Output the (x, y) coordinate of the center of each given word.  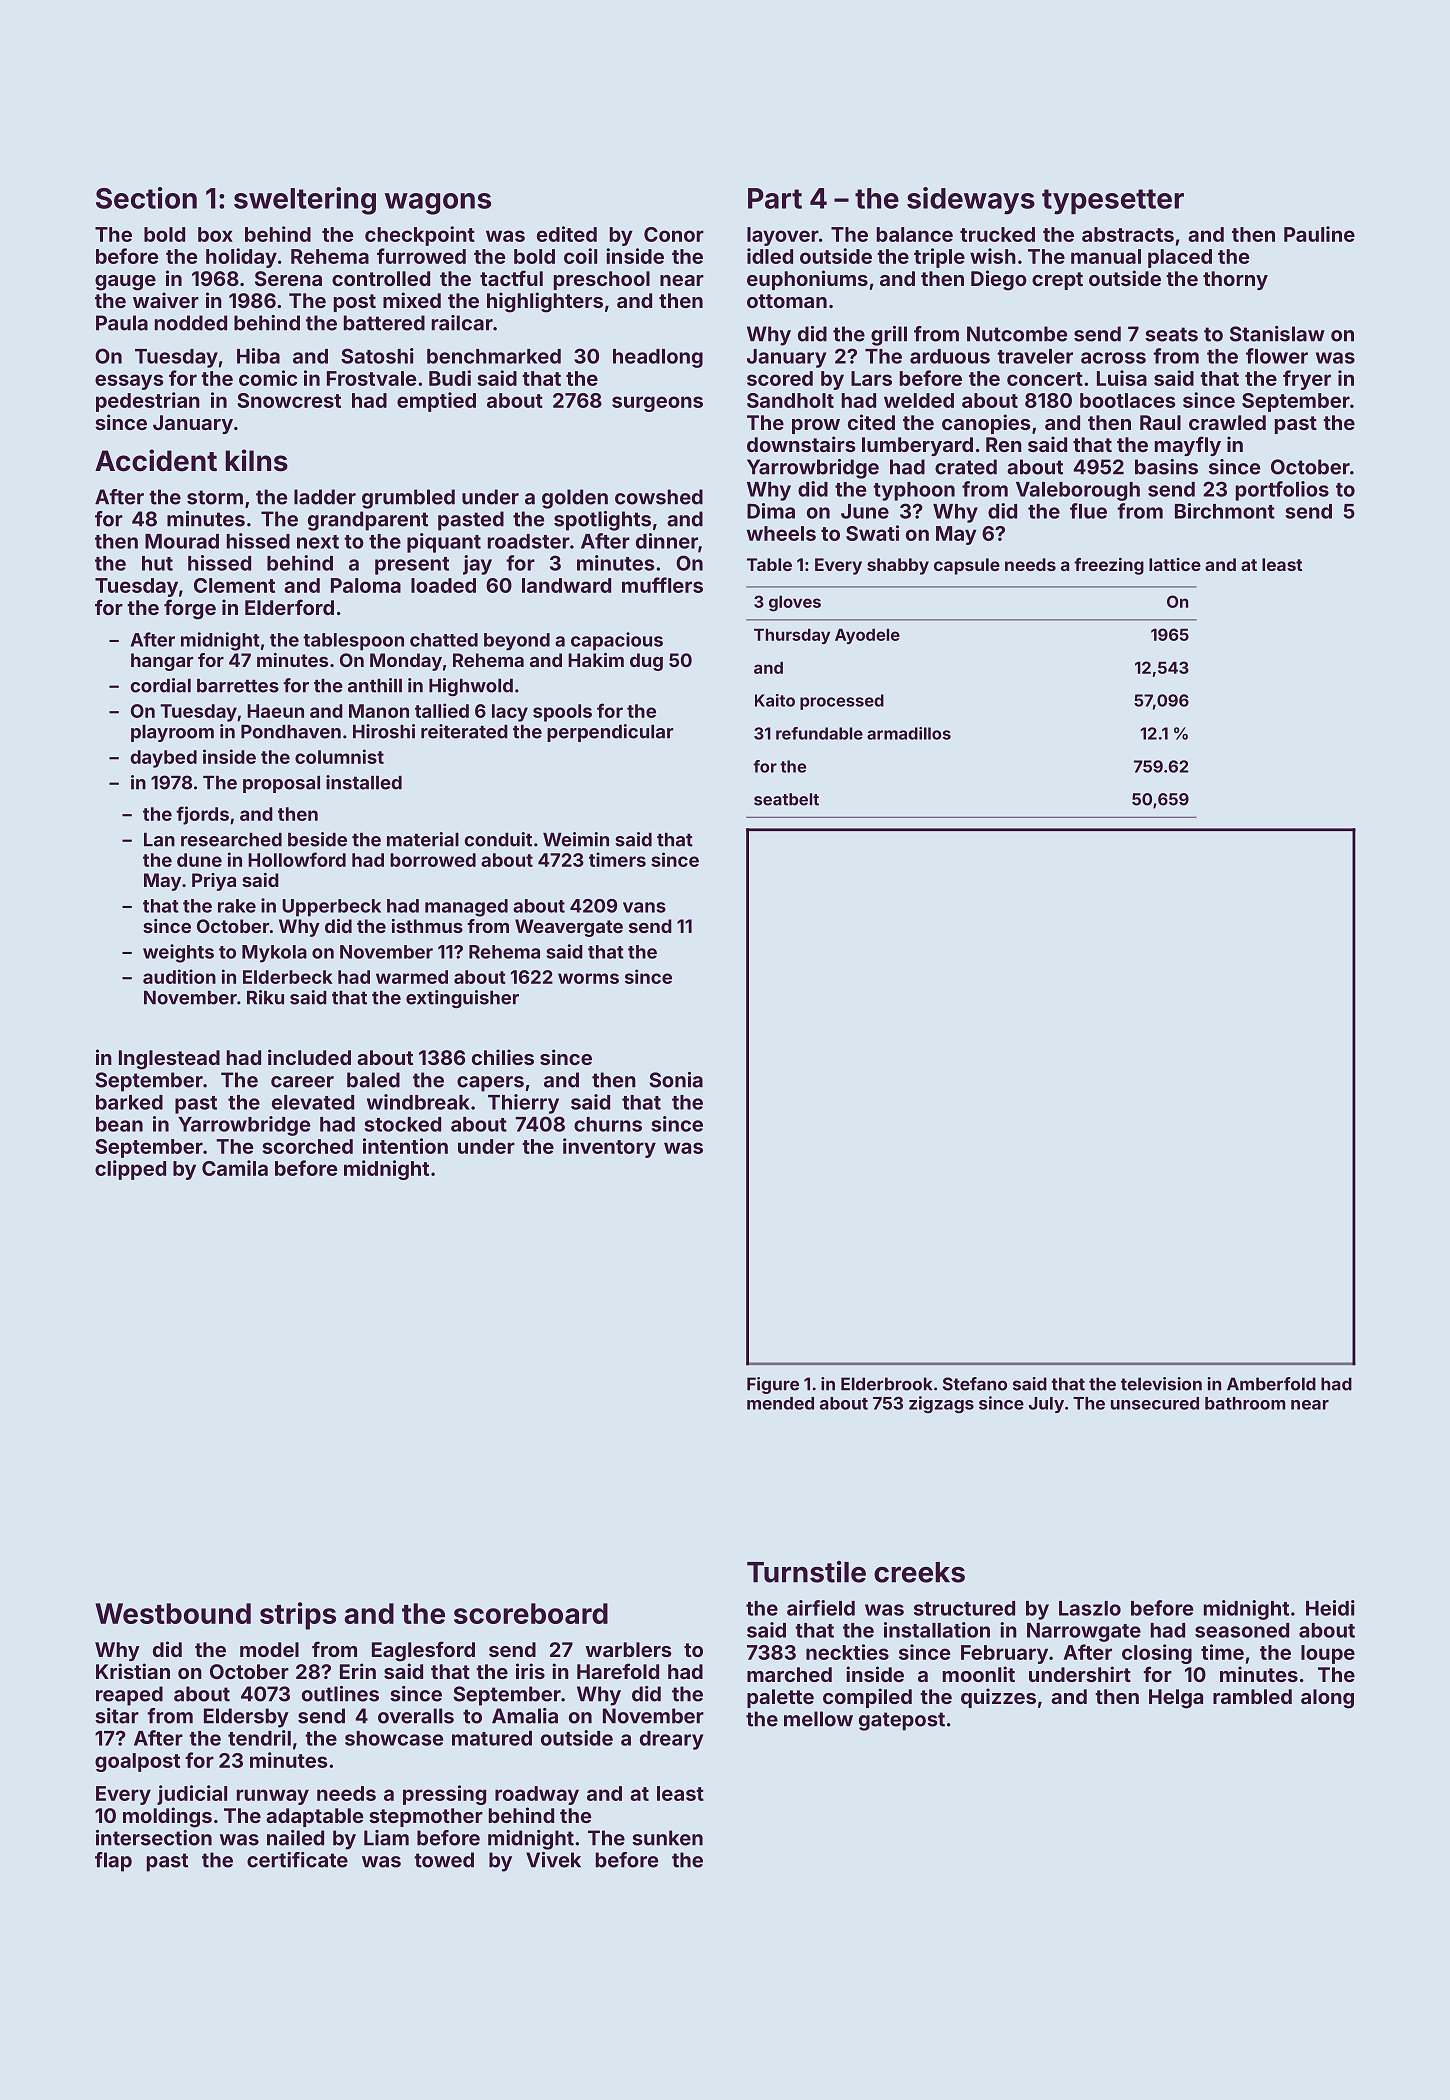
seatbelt (786, 799)
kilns (256, 460)
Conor (674, 234)
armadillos (909, 733)
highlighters (545, 302)
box (215, 234)
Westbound (173, 1613)
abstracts (1128, 234)
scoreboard (531, 1613)
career (302, 1082)
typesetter (1113, 202)
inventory (609, 1148)
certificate (297, 1860)
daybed (163, 759)
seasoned (1242, 1630)
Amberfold (1271, 1384)
